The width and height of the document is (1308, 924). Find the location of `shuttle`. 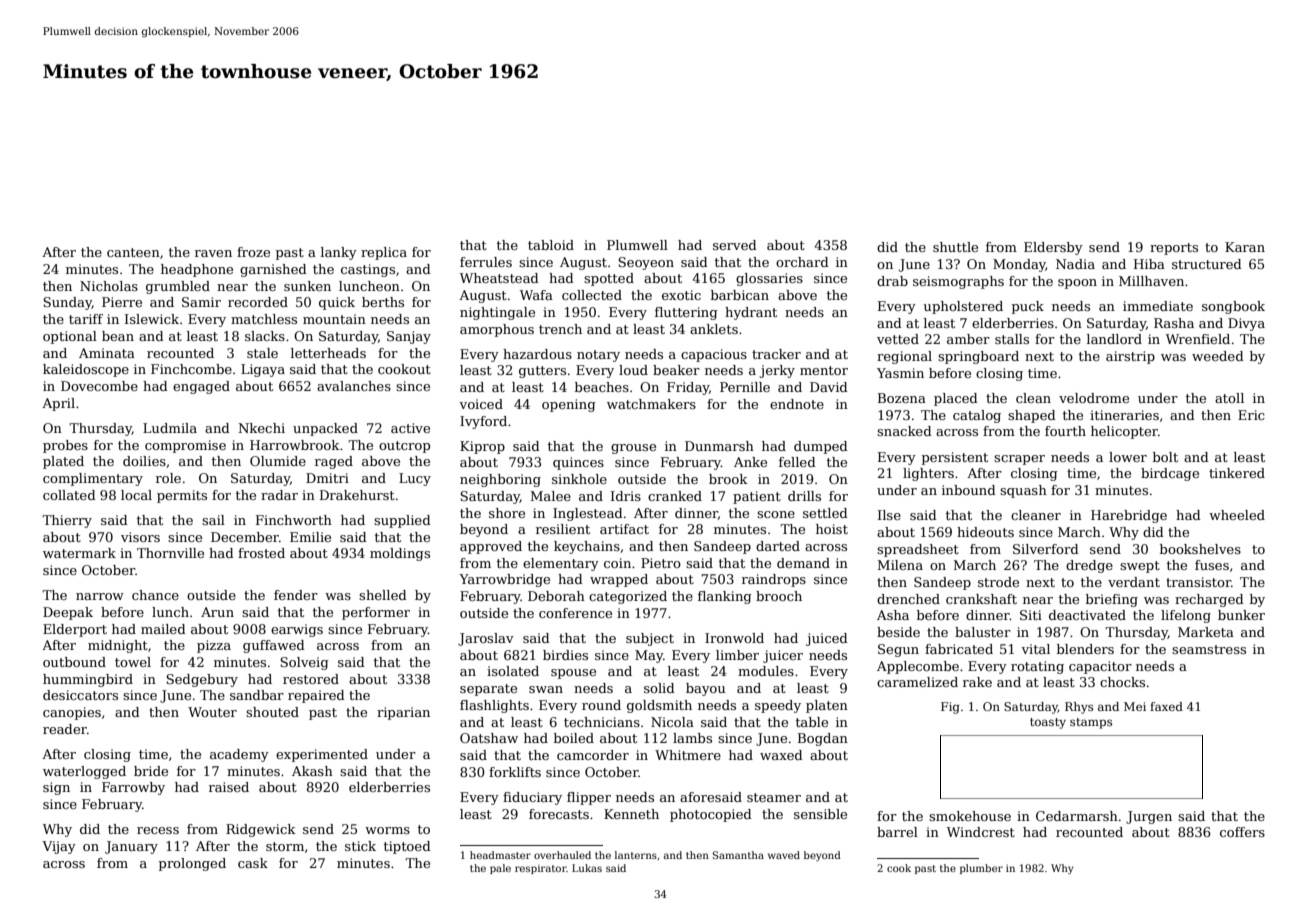

shuttle is located at coordinates (955, 247).
